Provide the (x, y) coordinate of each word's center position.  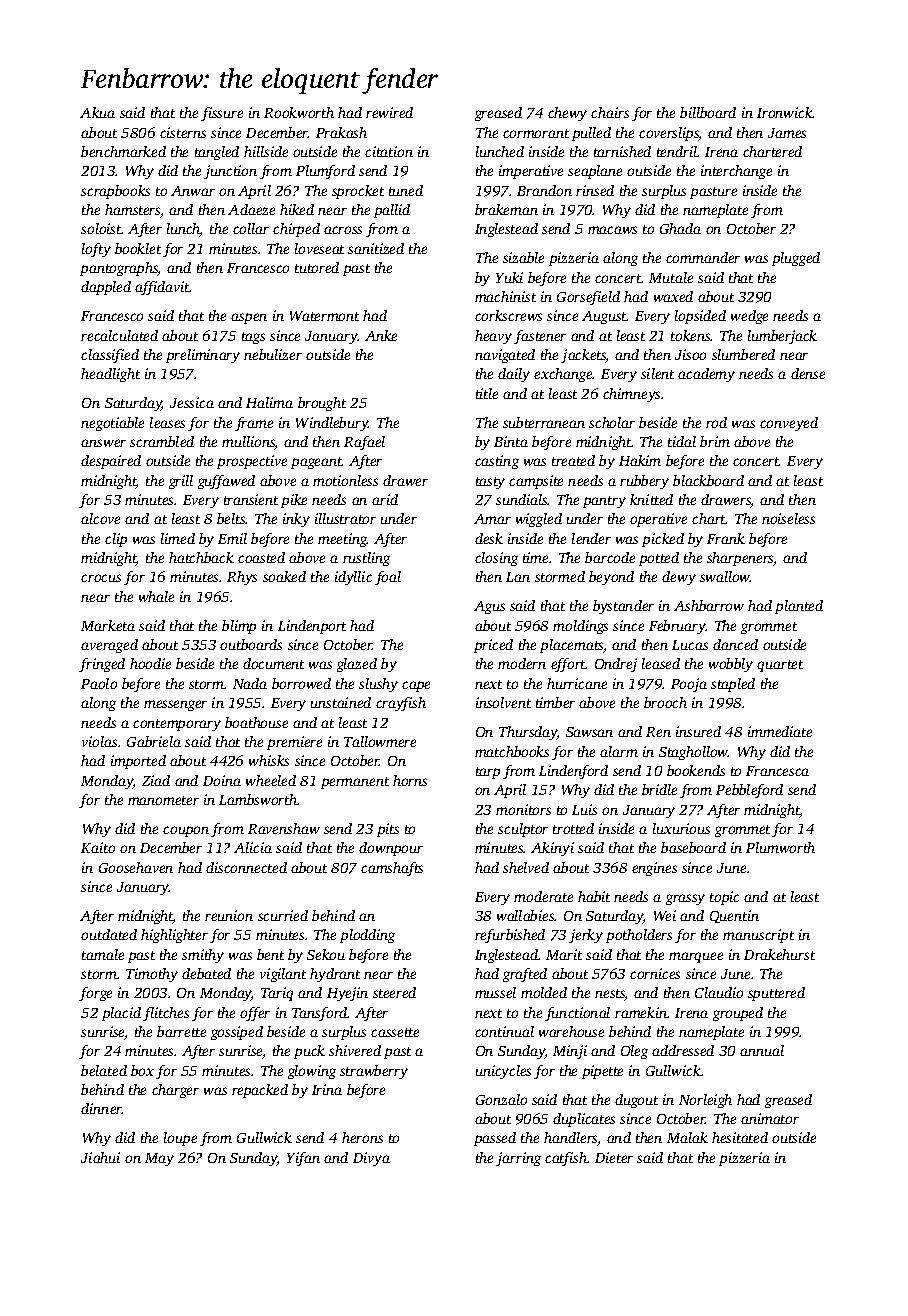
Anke (381, 335)
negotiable (112, 424)
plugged (796, 259)
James (787, 133)
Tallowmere (380, 741)
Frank (726, 538)
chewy (567, 114)
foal (388, 578)
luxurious (681, 828)
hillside (266, 151)
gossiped (237, 1033)
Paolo (99, 683)
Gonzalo (501, 1099)
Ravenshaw (284, 828)
